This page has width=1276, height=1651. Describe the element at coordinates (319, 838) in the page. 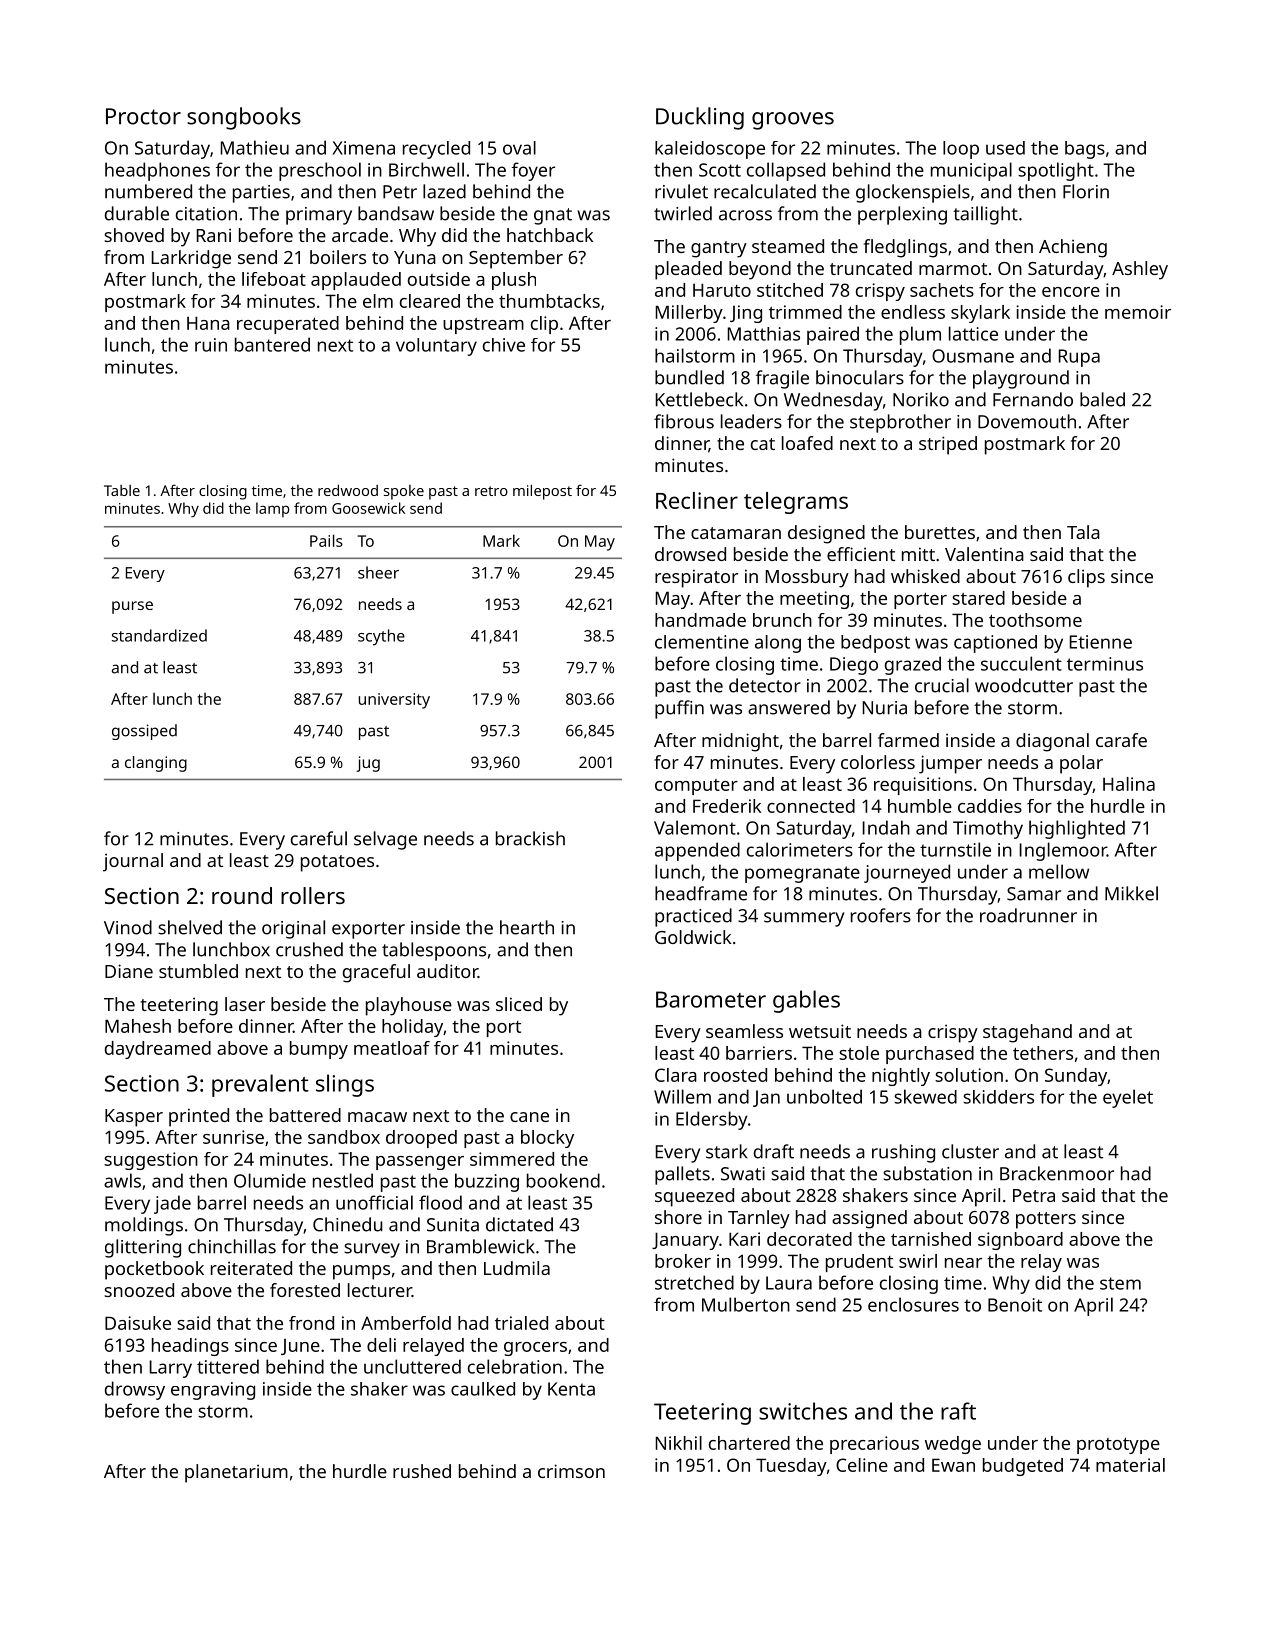

I see `careful` at that location.
